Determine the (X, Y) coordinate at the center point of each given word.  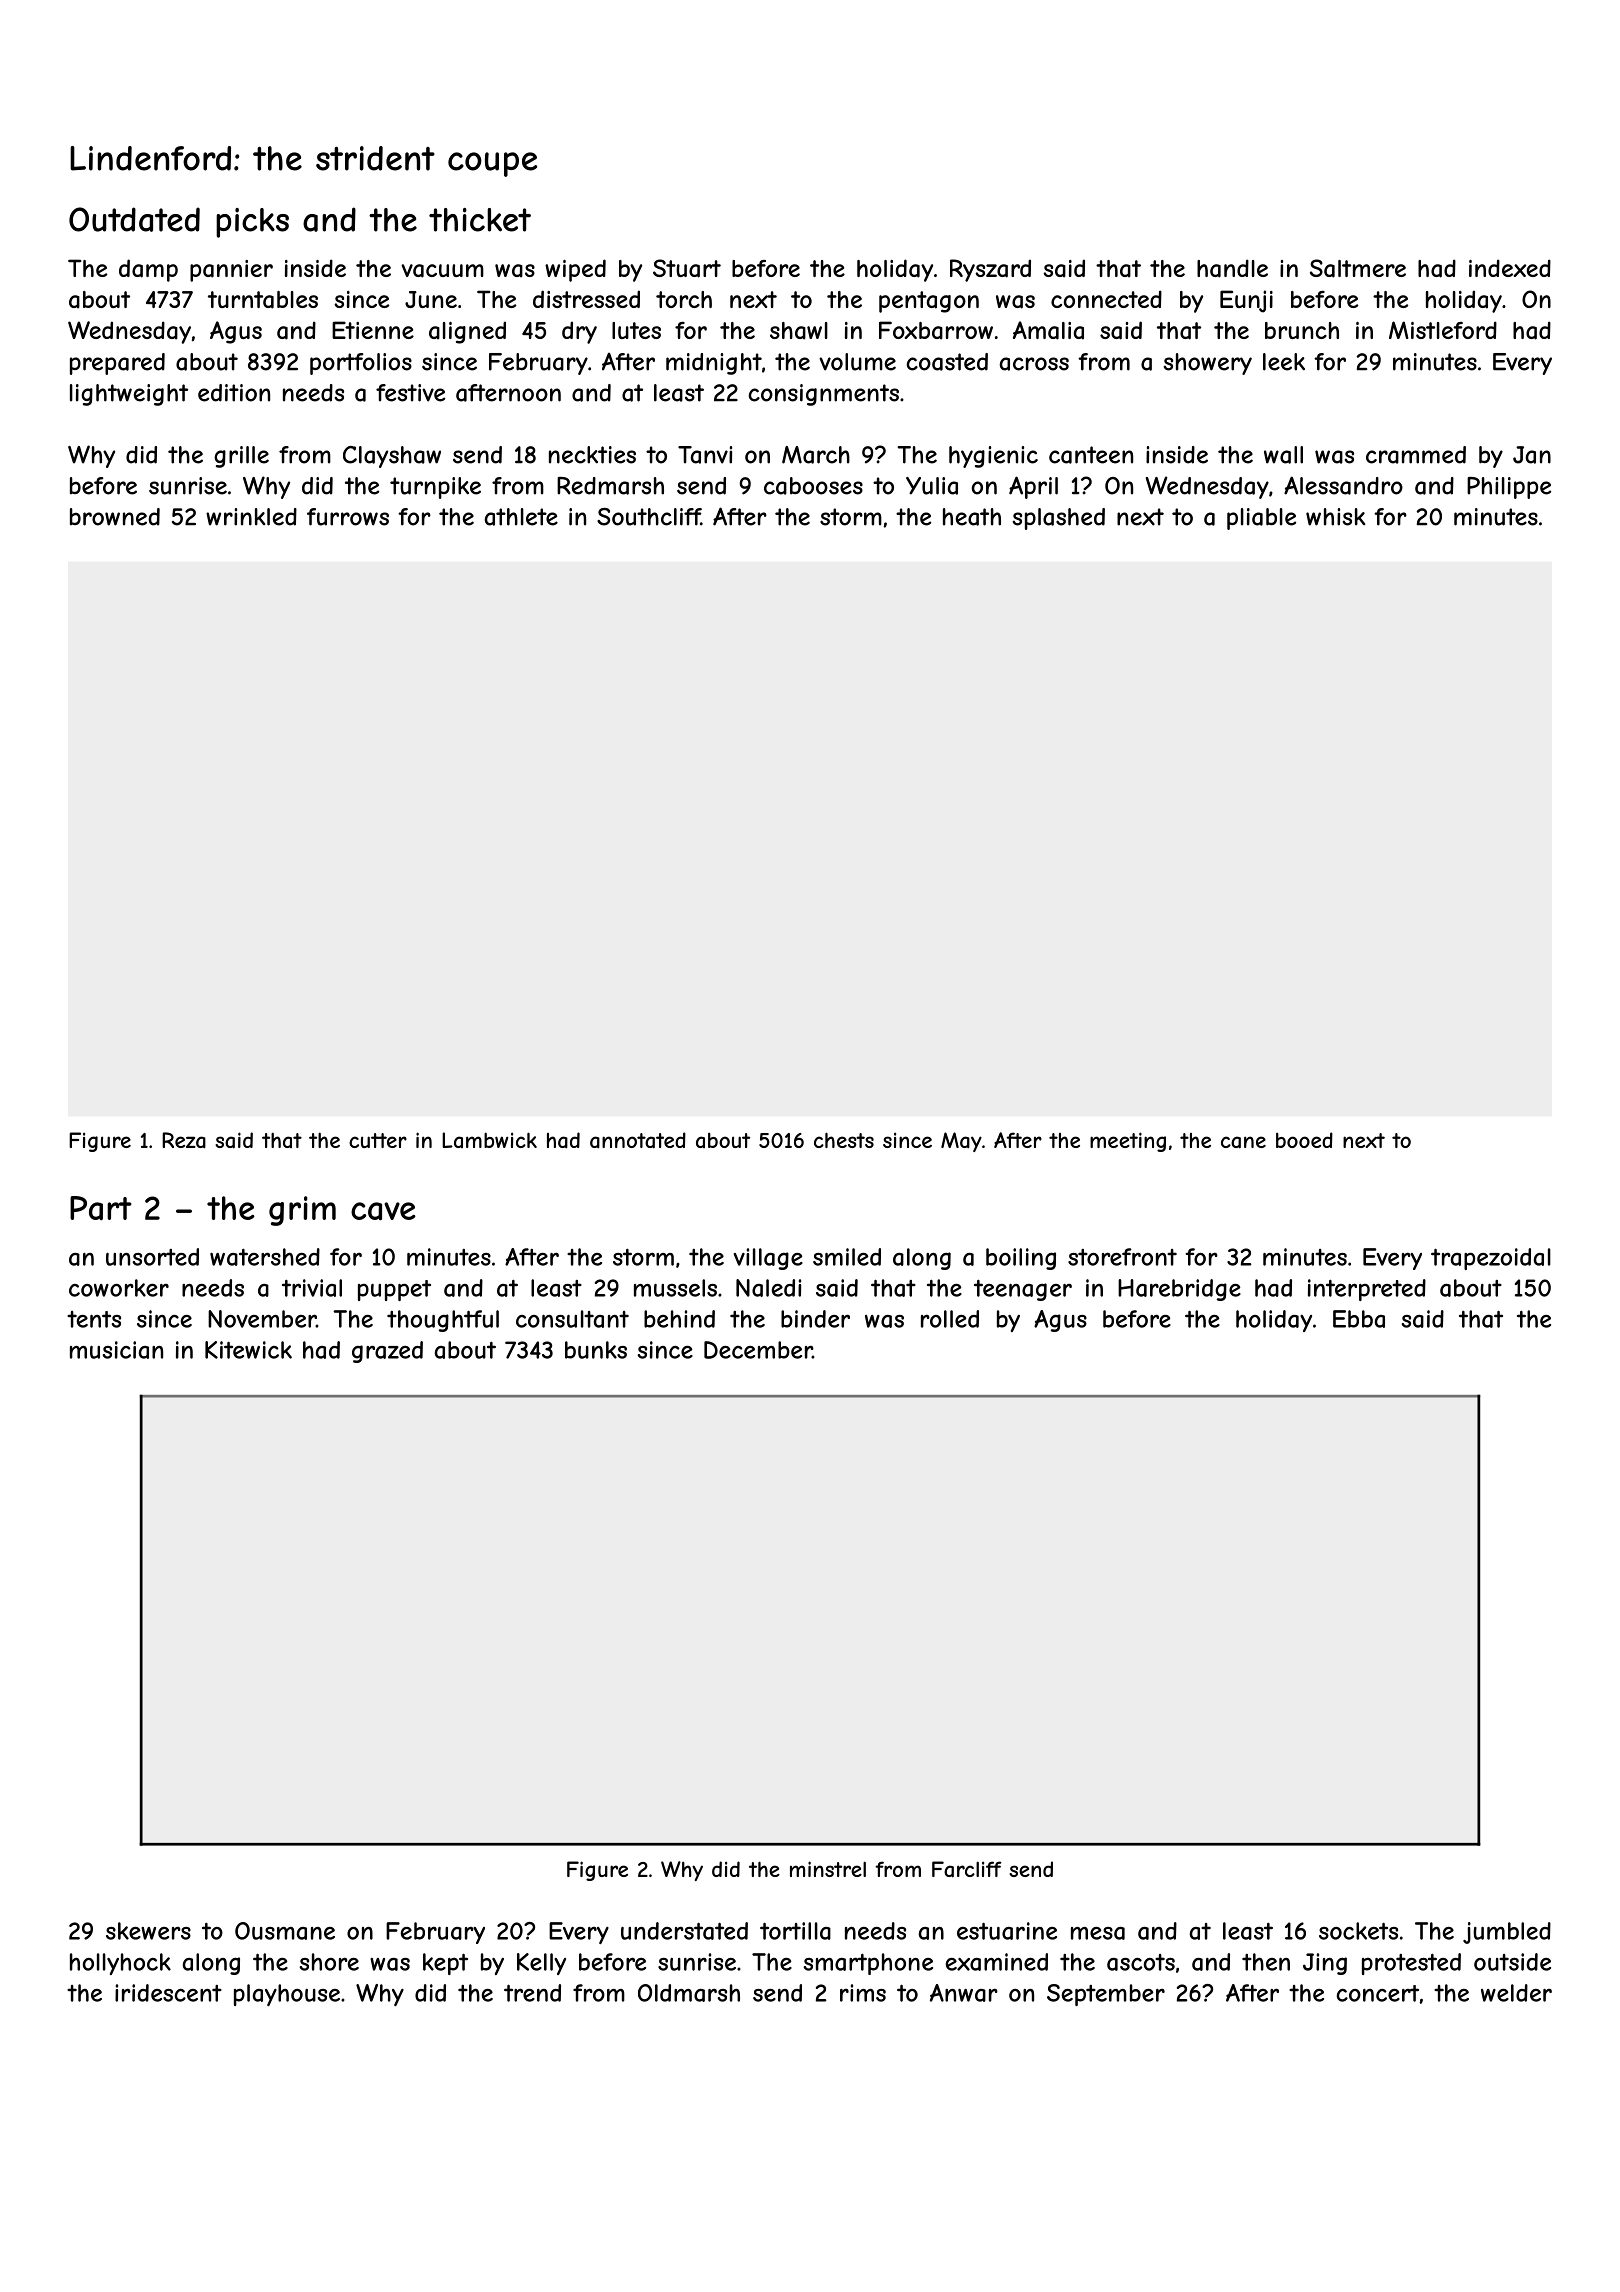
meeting (1128, 1142)
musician (116, 1350)
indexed (1510, 268)
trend (532, 1993)
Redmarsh (610, 486)
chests (844, 1140)
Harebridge (1179, 1290)
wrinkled (251, 517)
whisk (1335, 517)
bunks (596, 1350)
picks (252, 223)
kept (445, 1964)
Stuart (687, 268)
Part (101, 1208)
